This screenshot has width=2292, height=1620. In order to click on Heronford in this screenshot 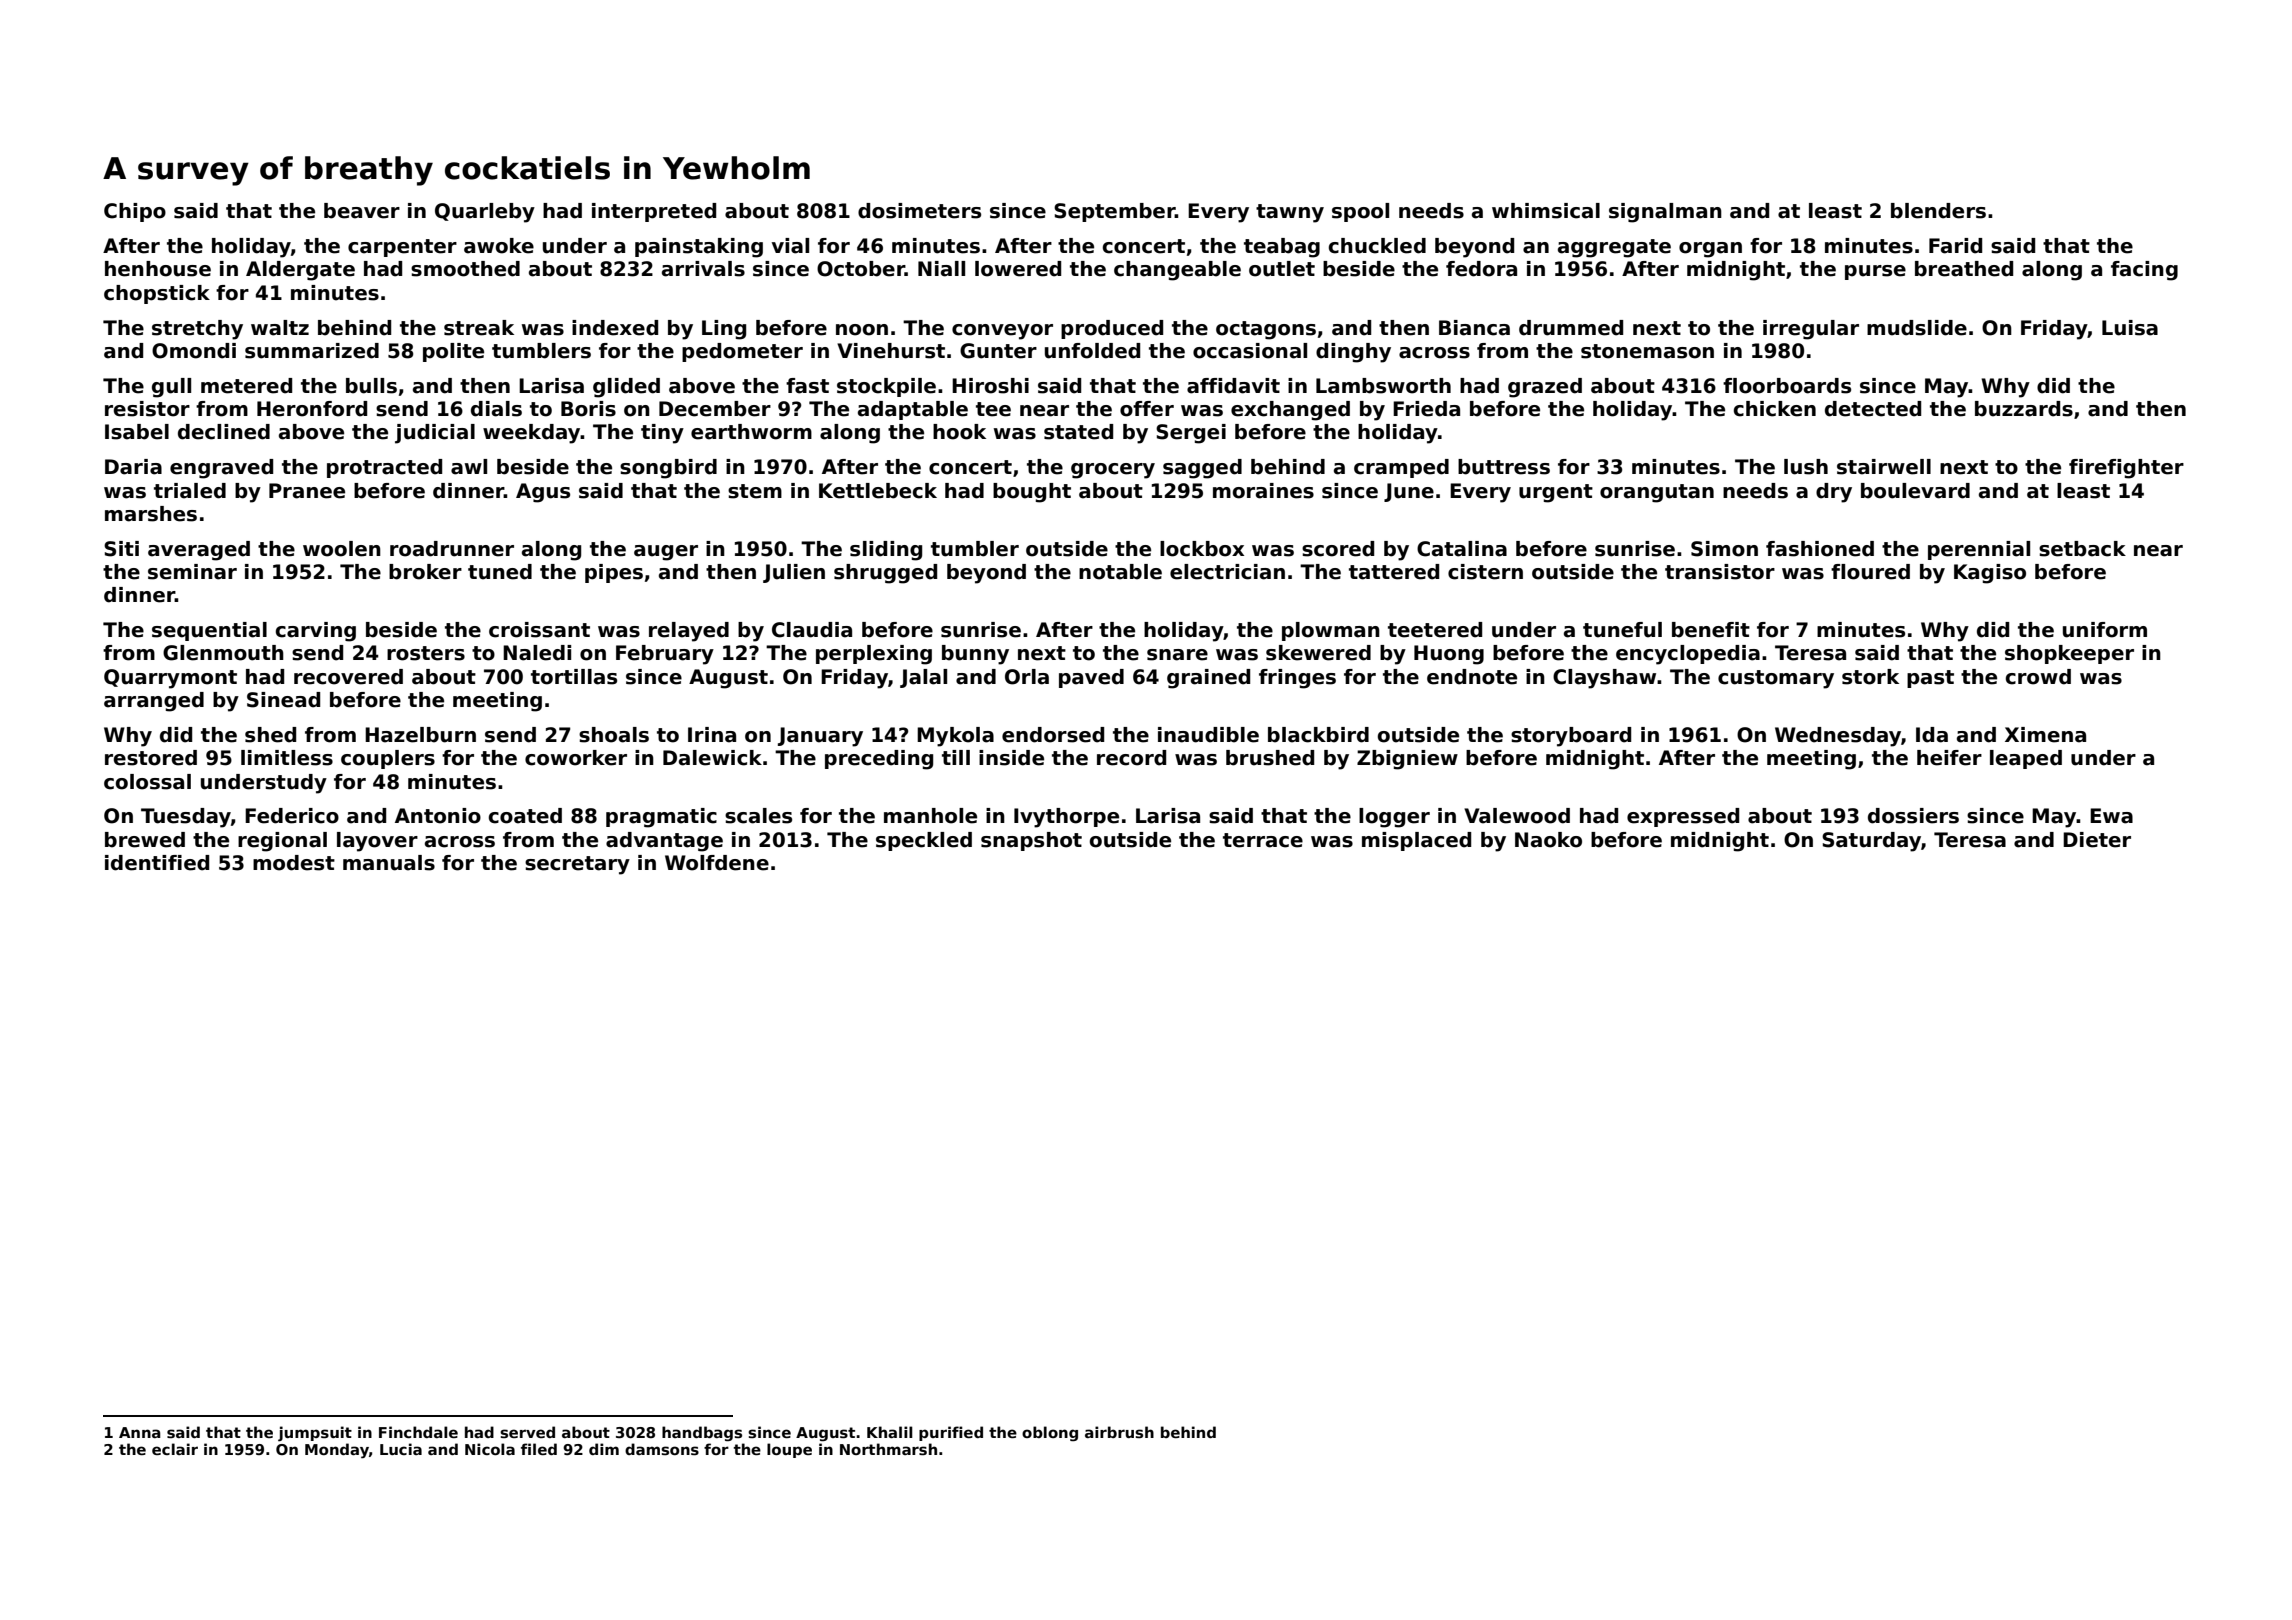, I will do `click(312, 409)`.
